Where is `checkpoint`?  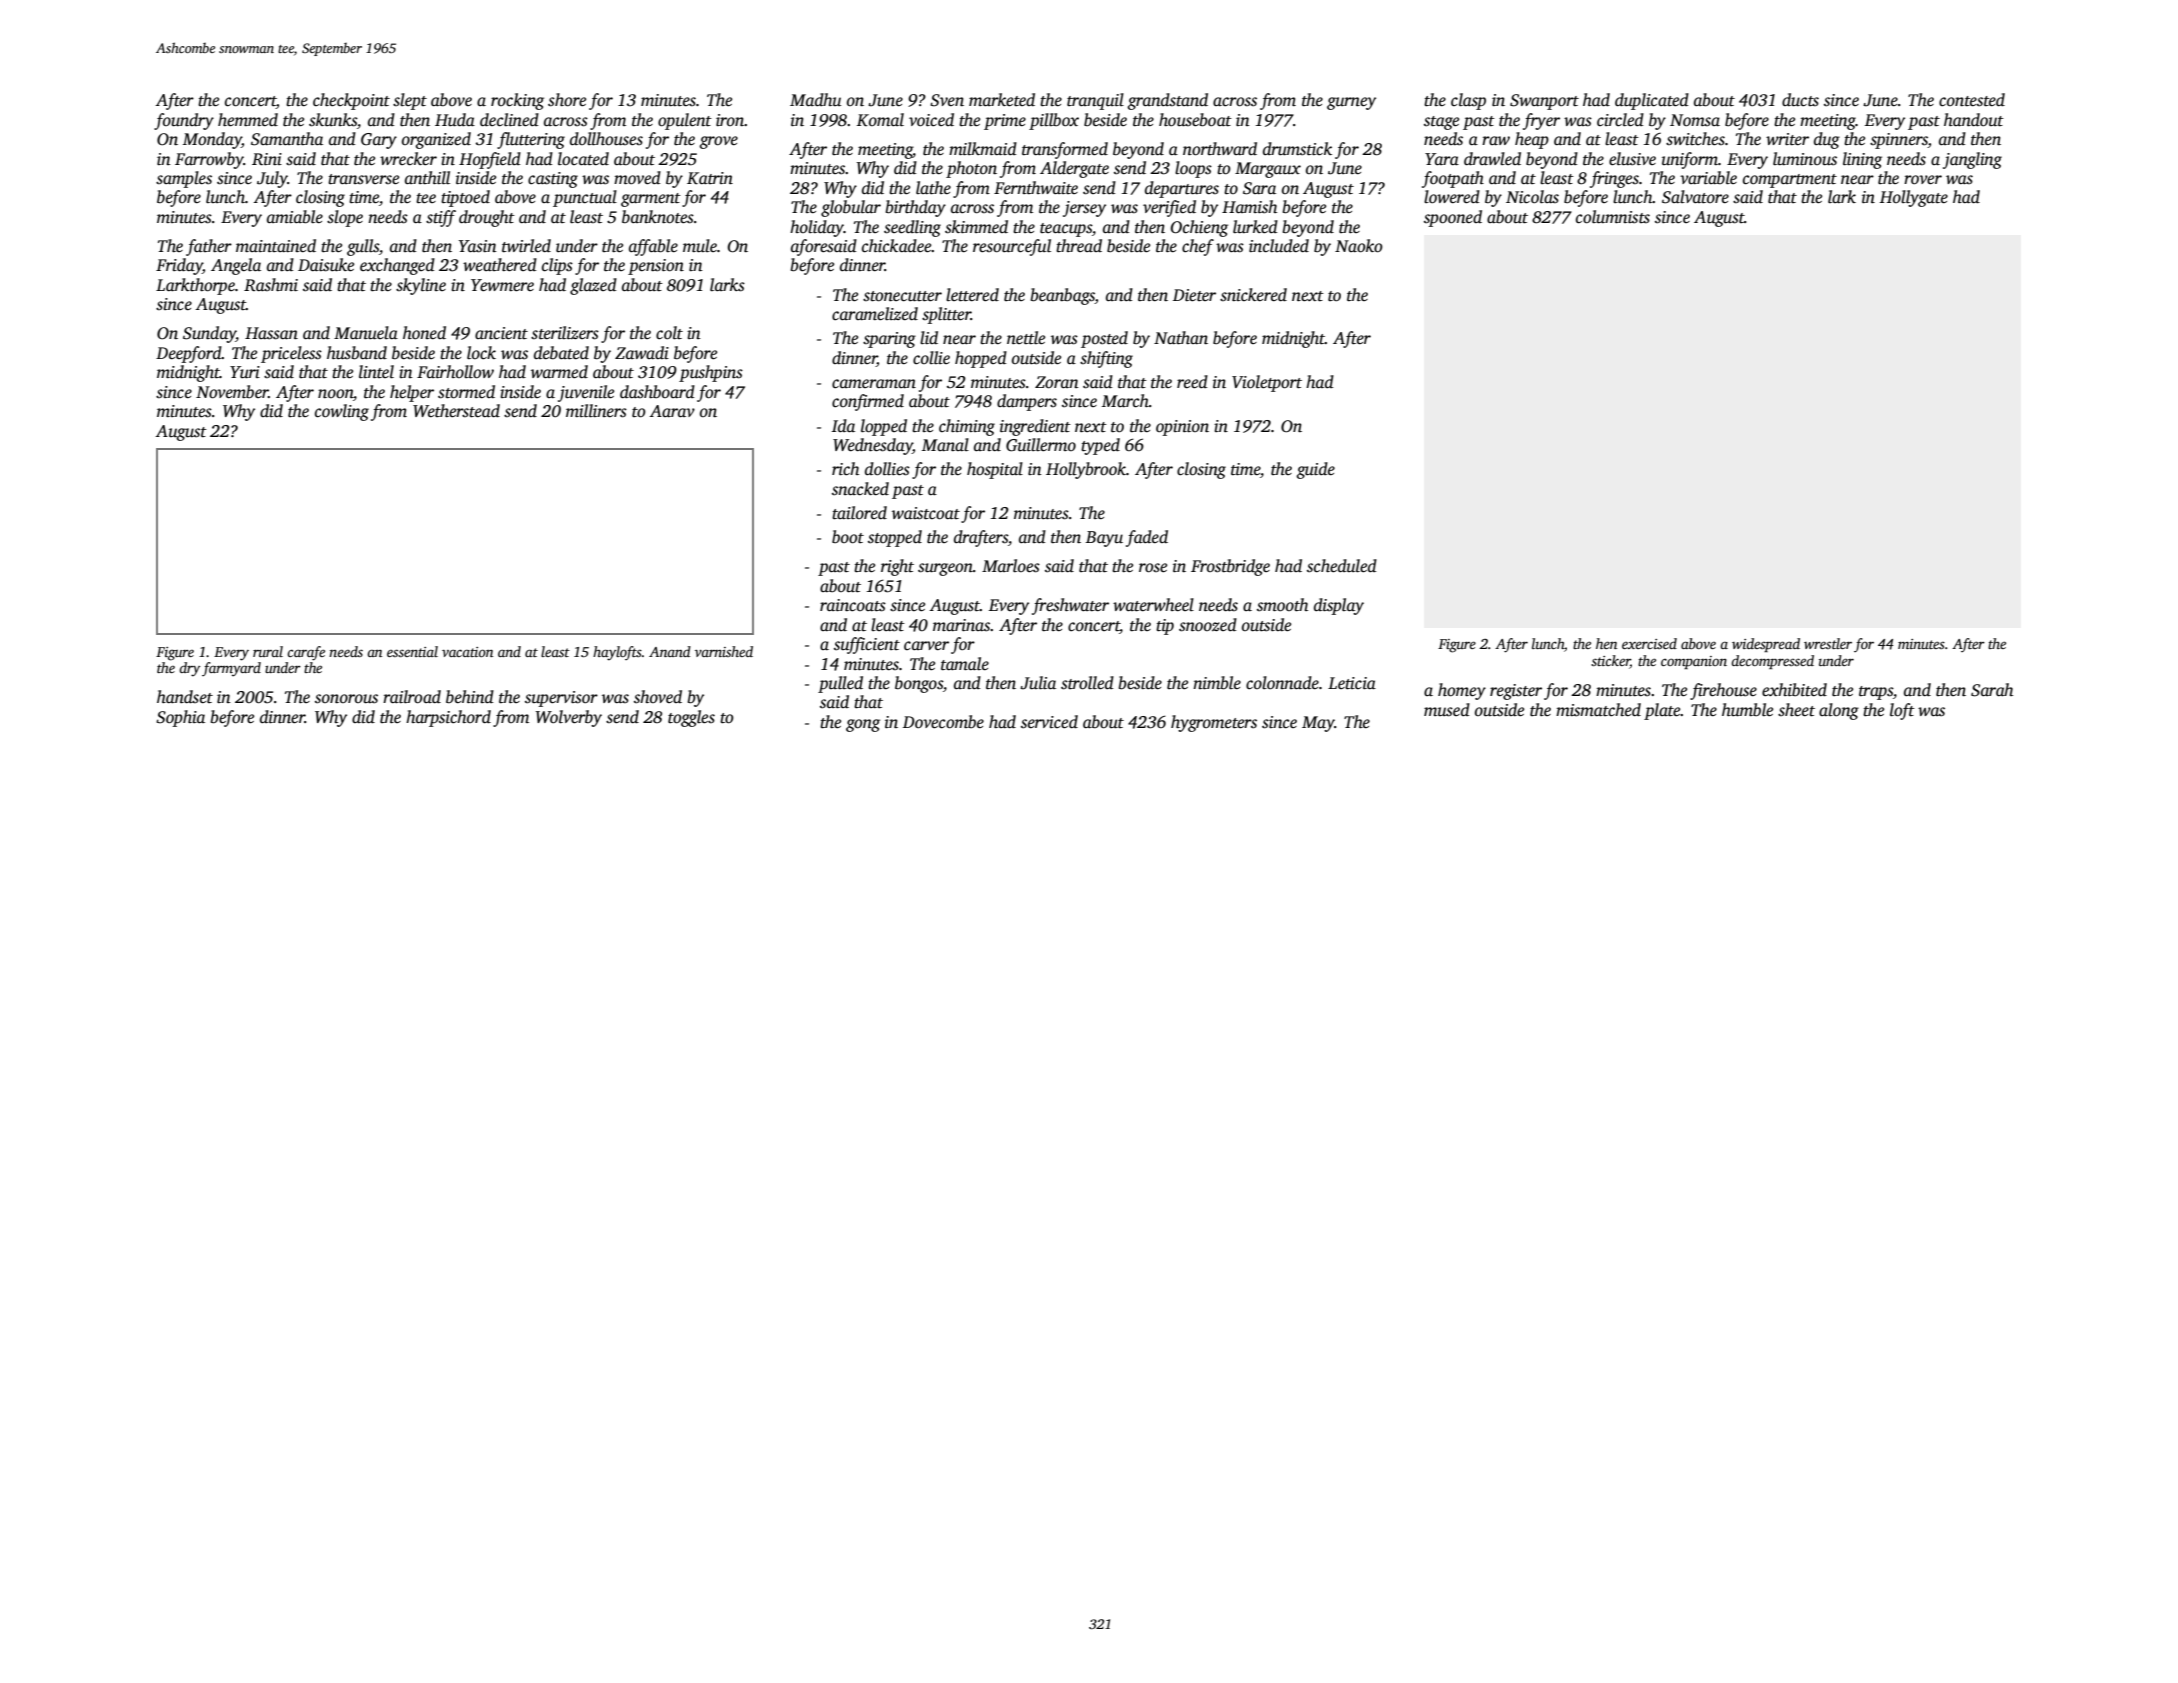 checkpoint is located at coordinates (351, 101).
